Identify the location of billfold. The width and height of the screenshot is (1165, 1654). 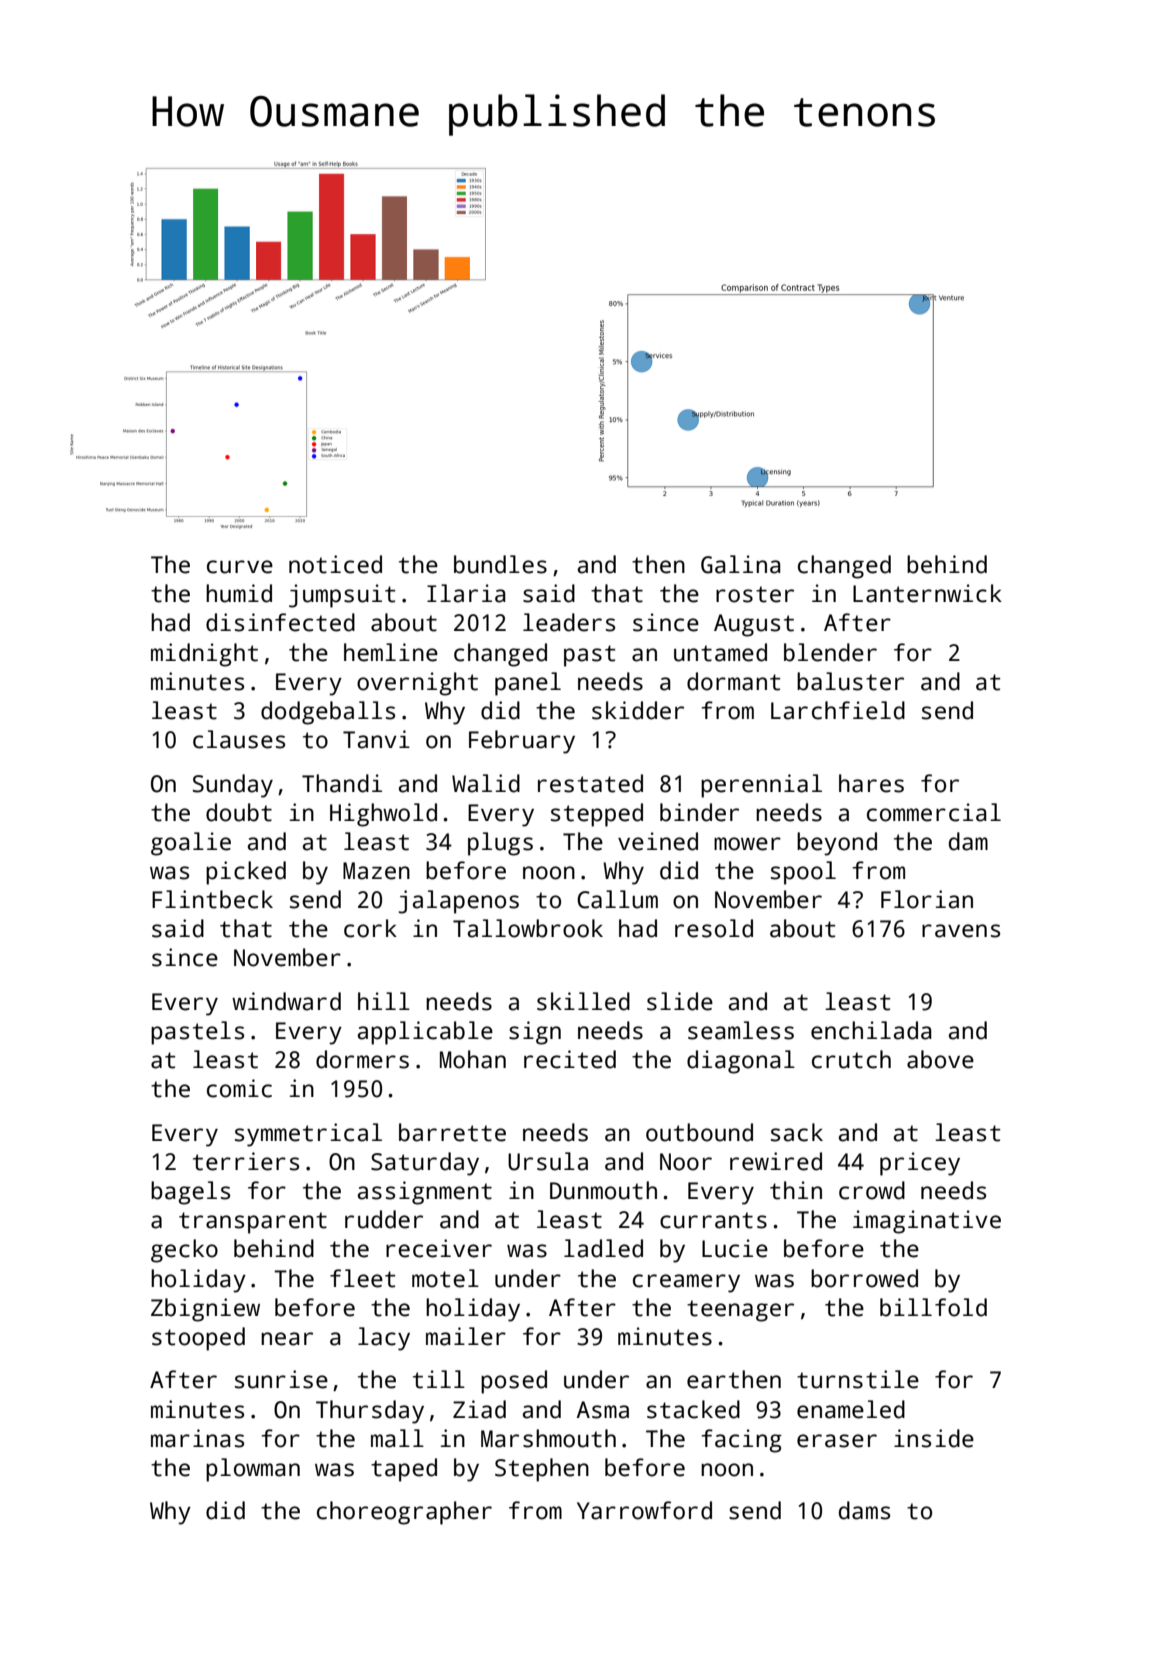
(933, 1307).
